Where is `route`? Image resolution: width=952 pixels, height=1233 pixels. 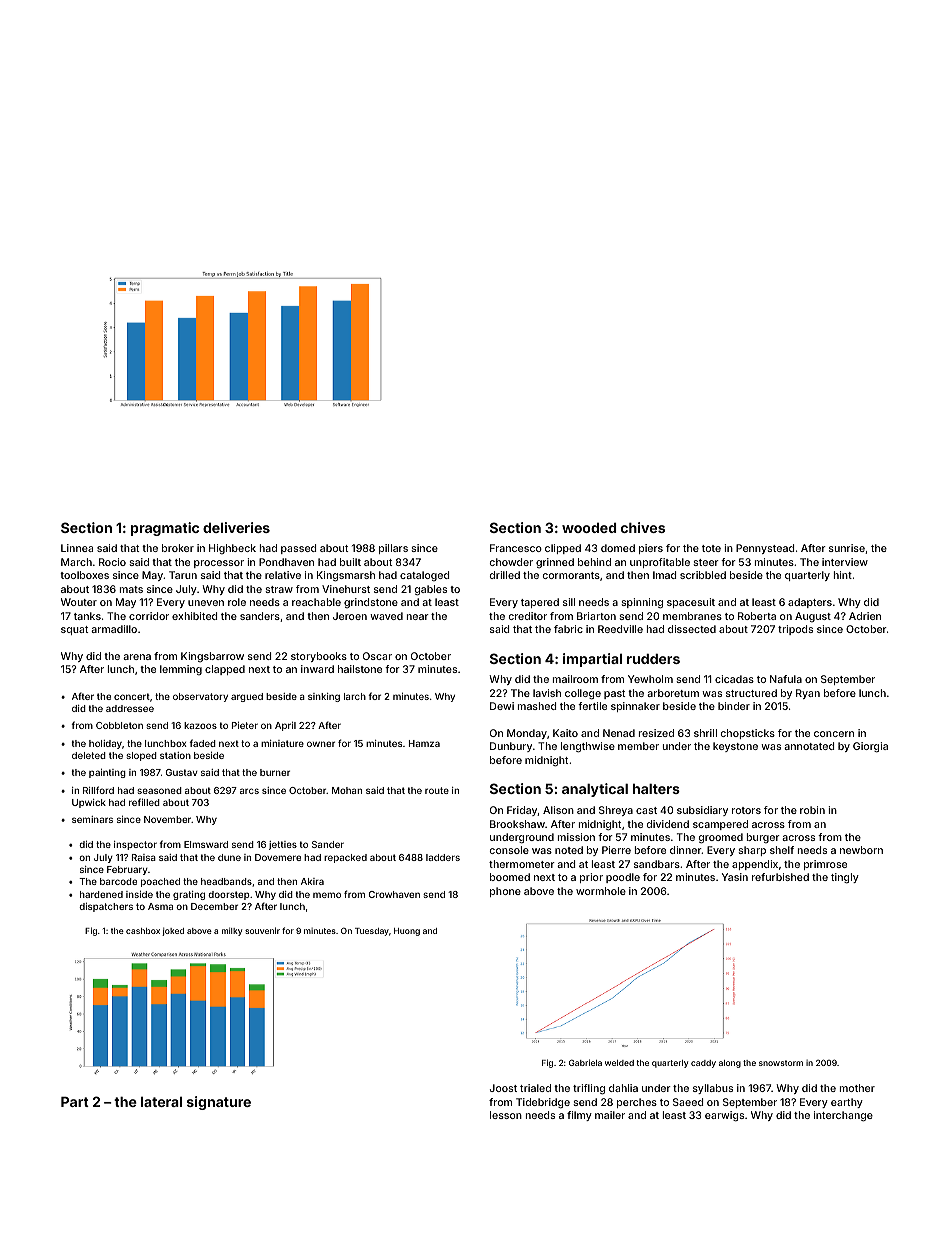
route is located at coordinates (437, 790).
